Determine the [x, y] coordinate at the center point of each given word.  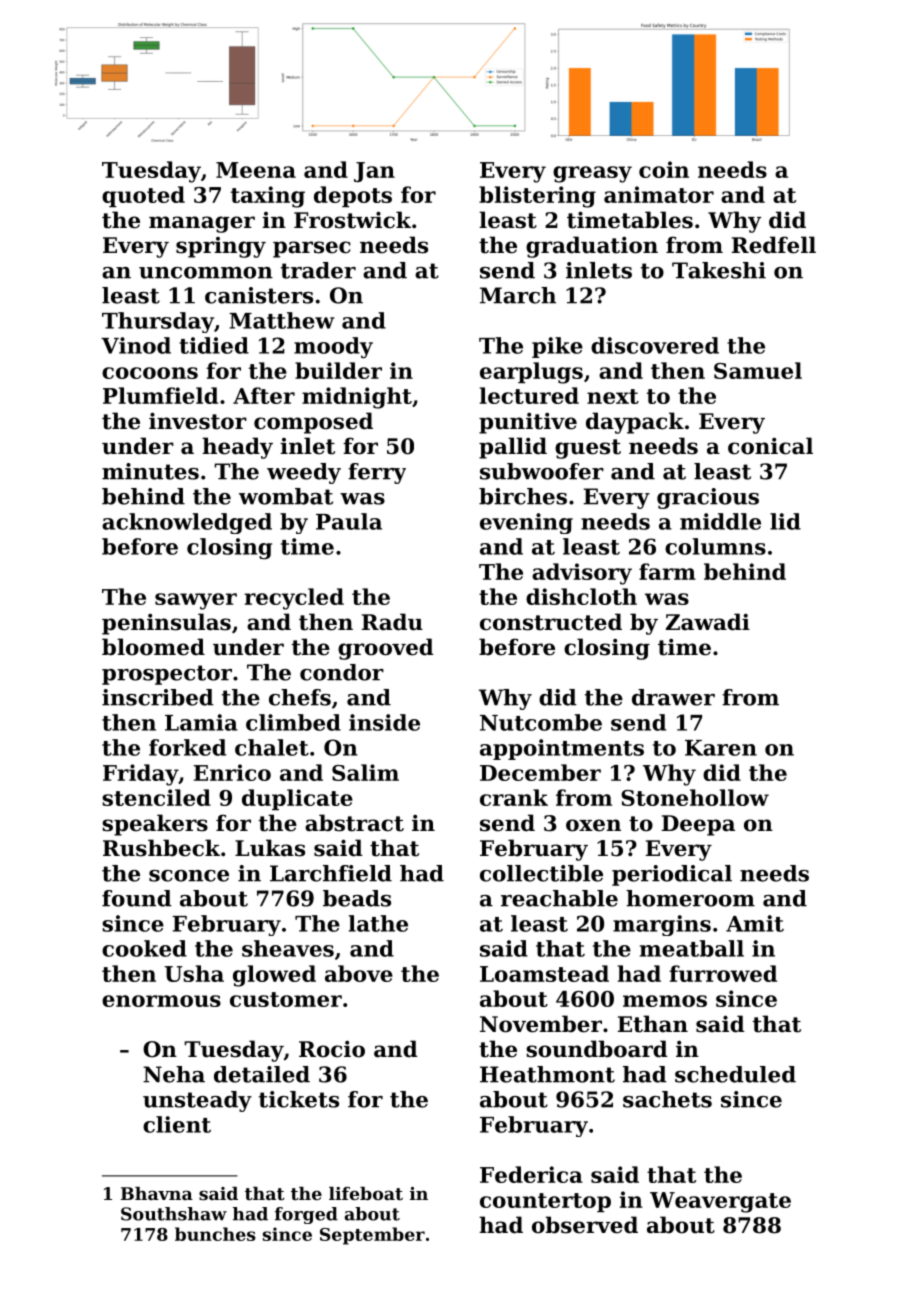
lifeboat [366, 1193]
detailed [262, 1074]
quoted [143, 196]
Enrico [232, 772]
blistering [537, 197]
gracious [708, 498]
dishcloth [581, 596]
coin [664, 169]
